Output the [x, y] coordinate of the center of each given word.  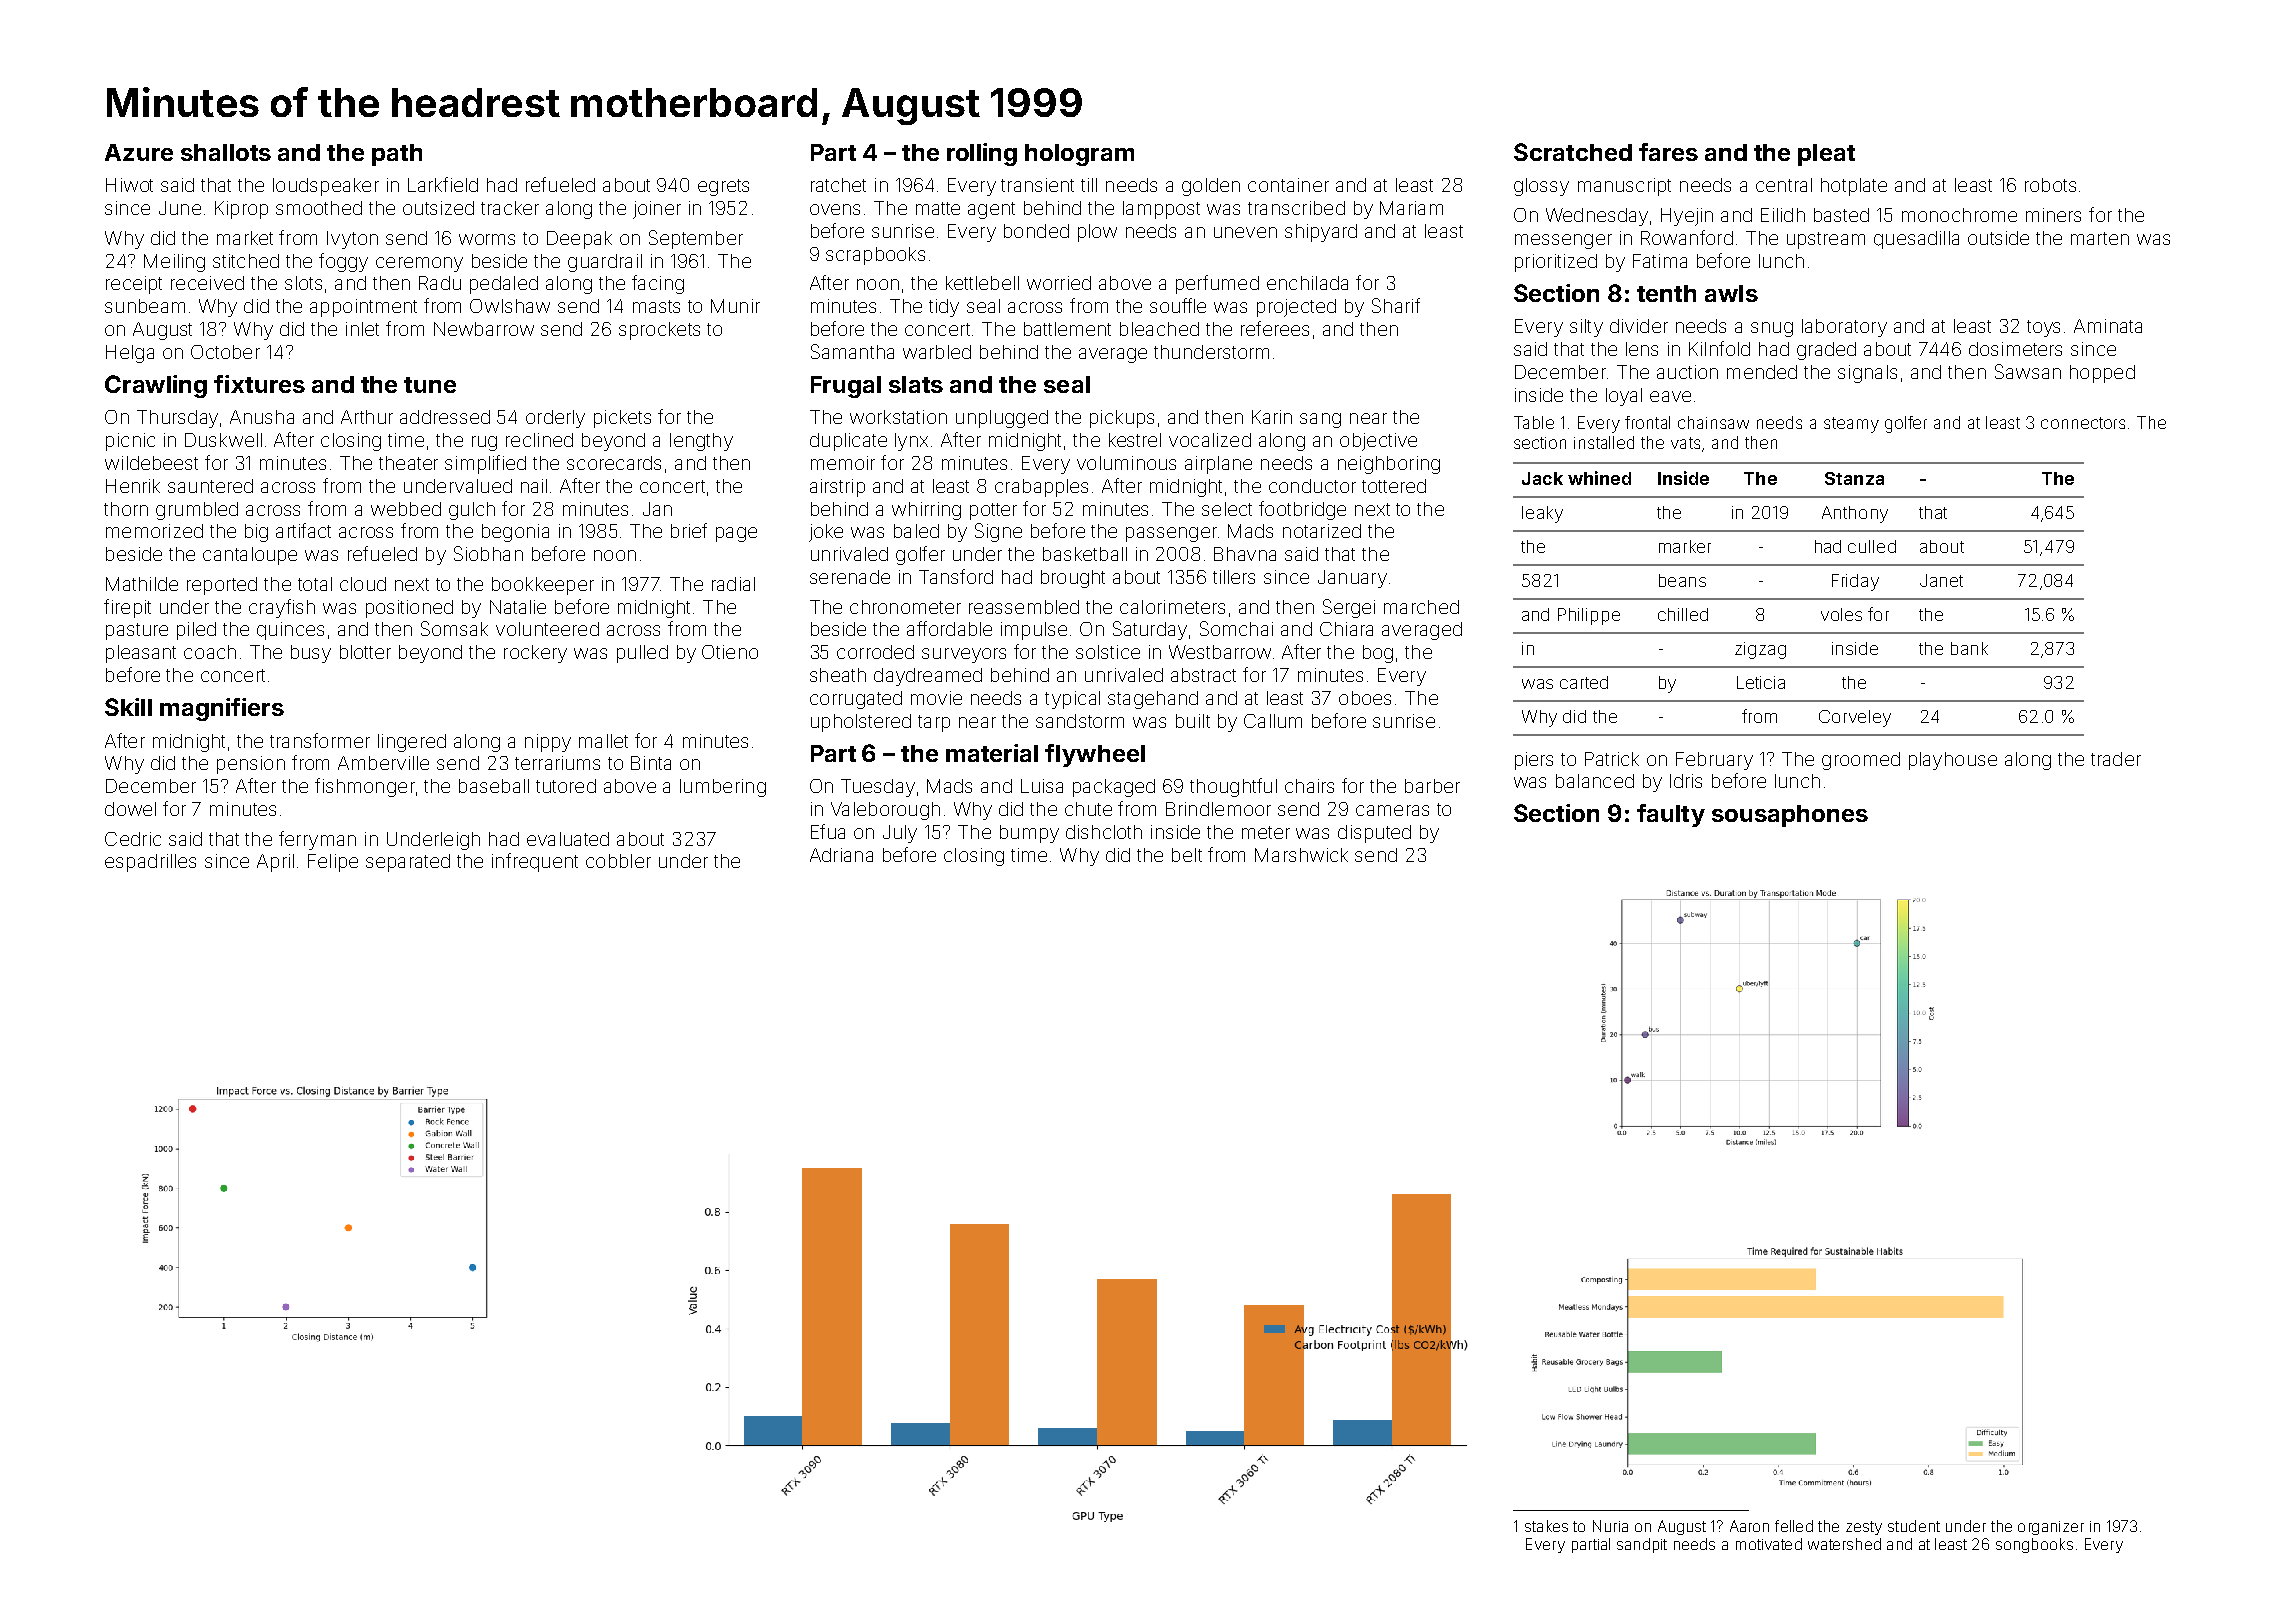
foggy [343, 262]
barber [1432, 786]
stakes [1546, 1526]
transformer [320, 740]
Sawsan [2028, 371]
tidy [944, 308]
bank [1969, 648]
